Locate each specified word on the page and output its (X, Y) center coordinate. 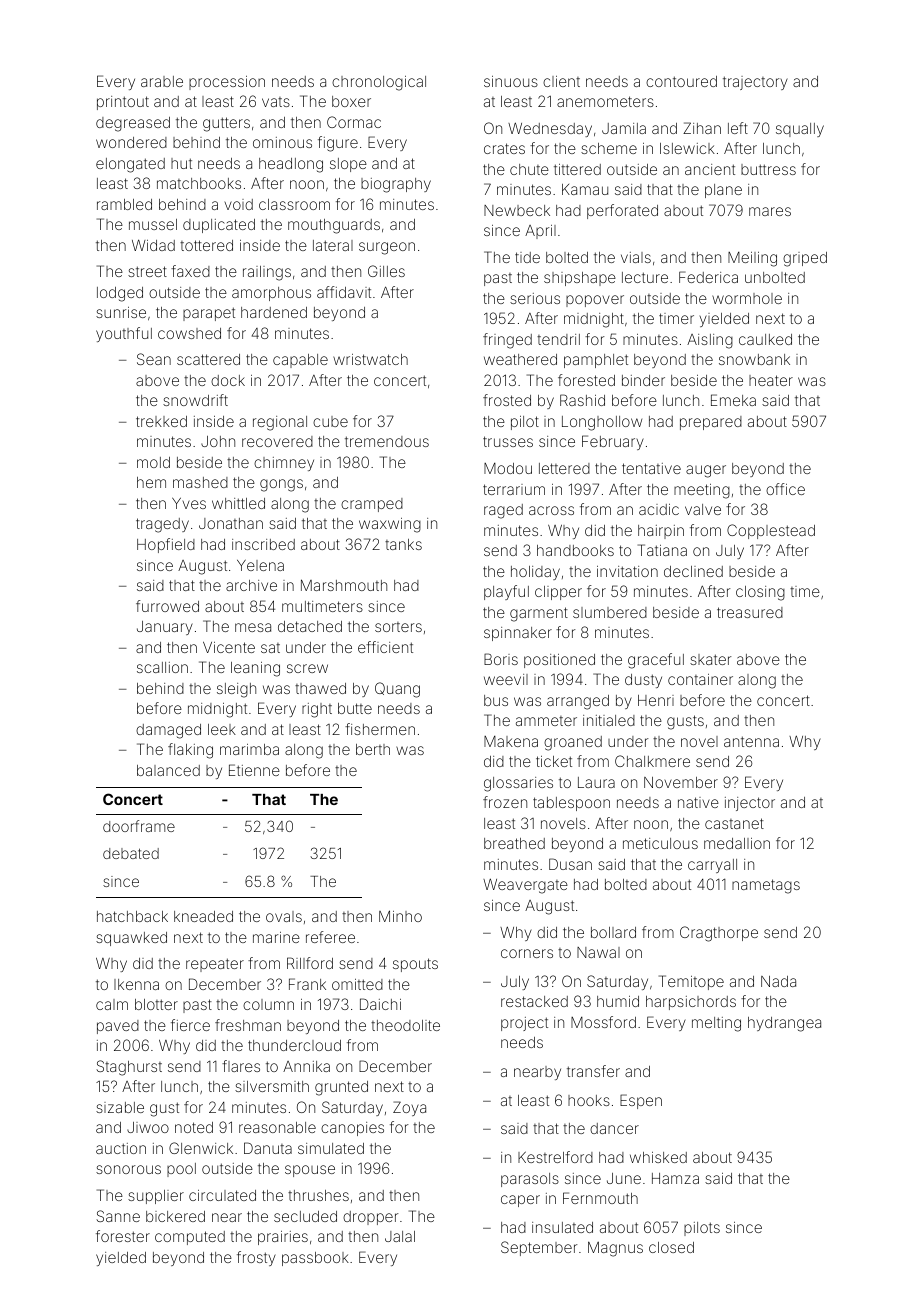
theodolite (405, 1025)
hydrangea (784, 1024)
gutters (226, 124)
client (561, 81)
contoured (681, 81)
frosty (256, 1258)
